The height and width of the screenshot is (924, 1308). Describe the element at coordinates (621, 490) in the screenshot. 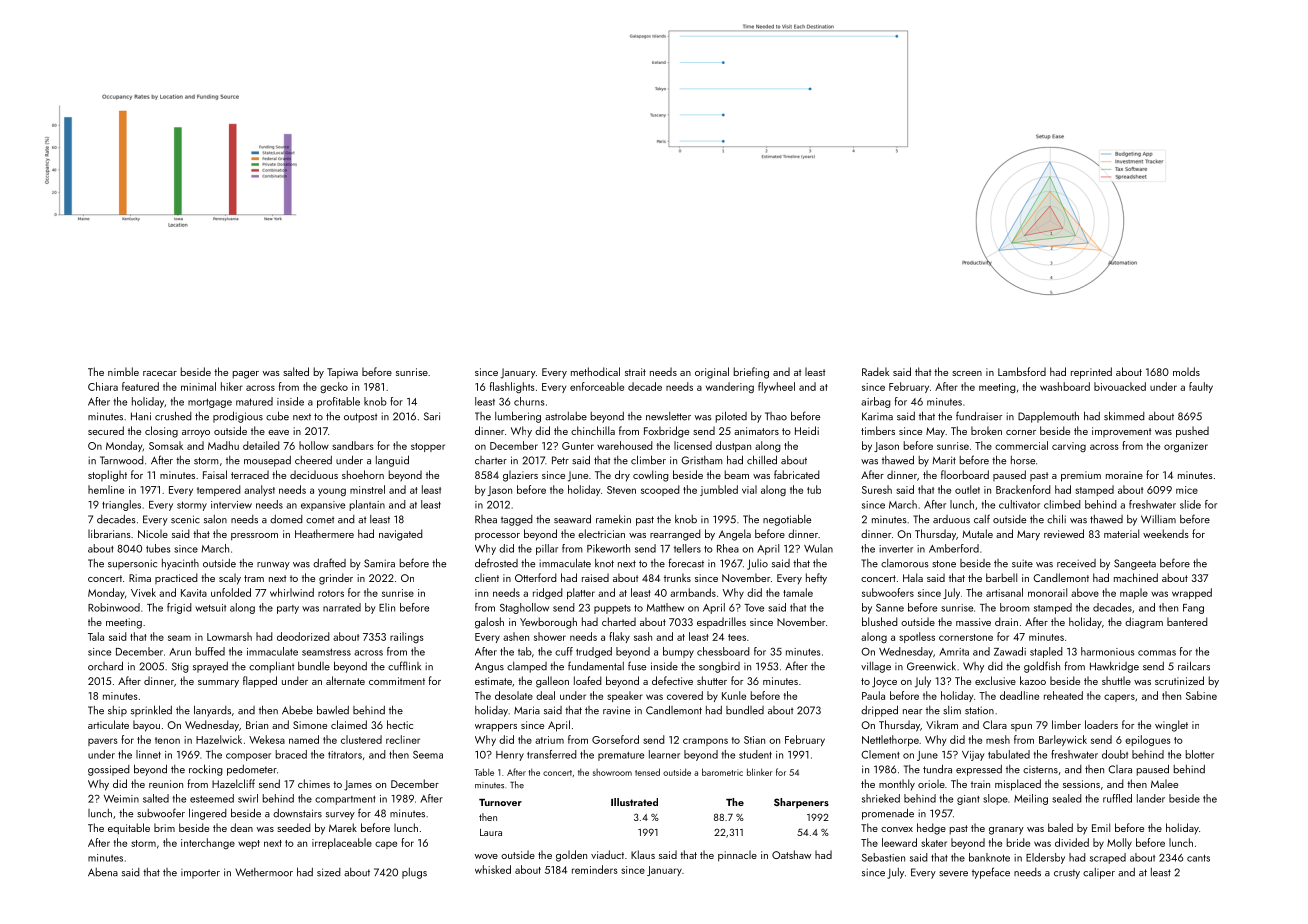

I see `Steven` at that location.
